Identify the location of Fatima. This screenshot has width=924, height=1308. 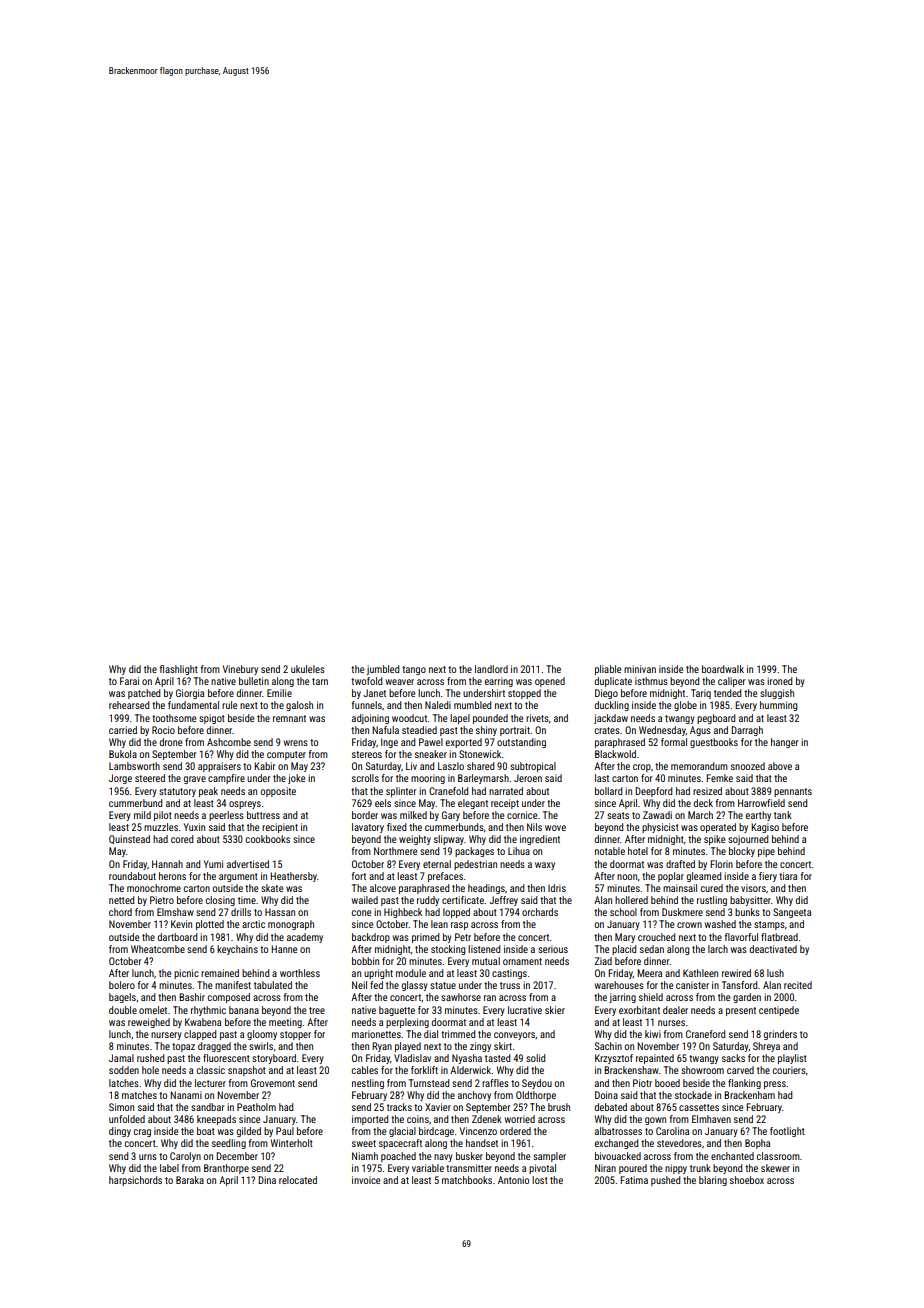
(634, 1180).
